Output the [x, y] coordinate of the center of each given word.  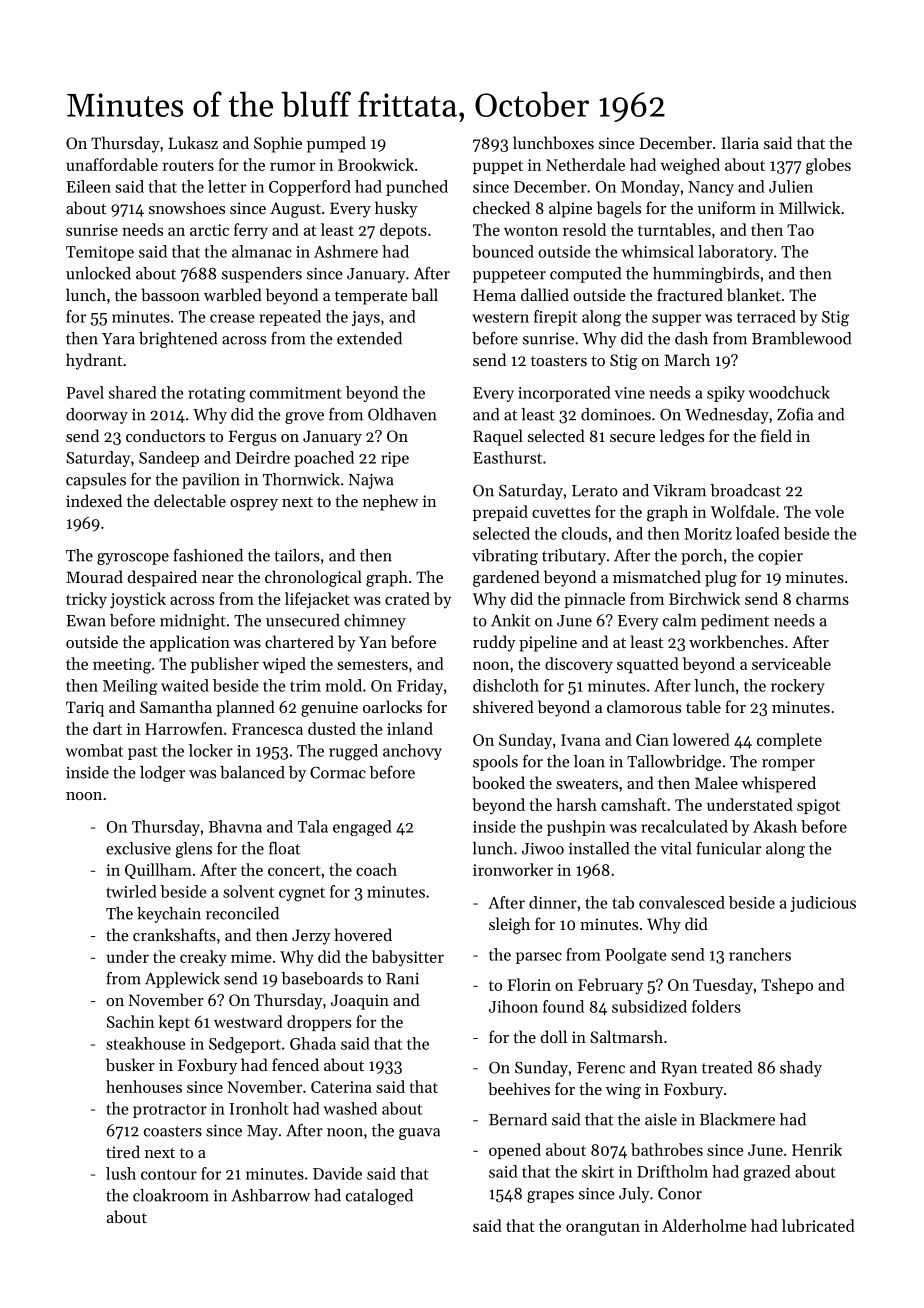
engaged [362, 828]
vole [829, 511]
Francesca [267, 729]
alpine [570, 209]
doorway [97, 416]
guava [419, 1134]
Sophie [278, 144]
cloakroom [171, 1195]
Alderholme [704, 1225]
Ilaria [740, 142]
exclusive [138, 848]
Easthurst [507, 457]
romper [788, 765]
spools [495, 763]
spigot [818, 807]
